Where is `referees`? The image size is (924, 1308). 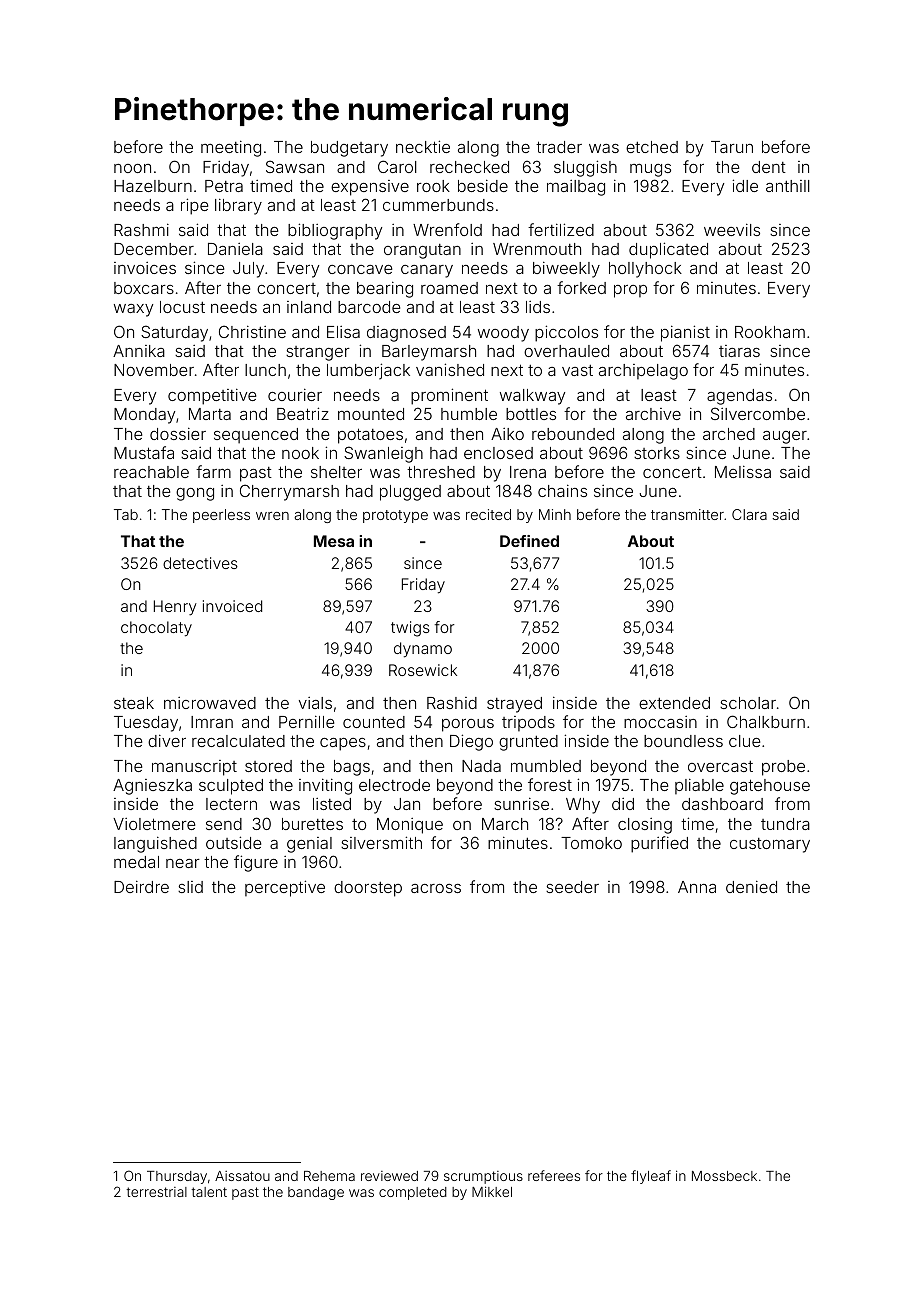
referees is located at coordinates (554, 1175).
